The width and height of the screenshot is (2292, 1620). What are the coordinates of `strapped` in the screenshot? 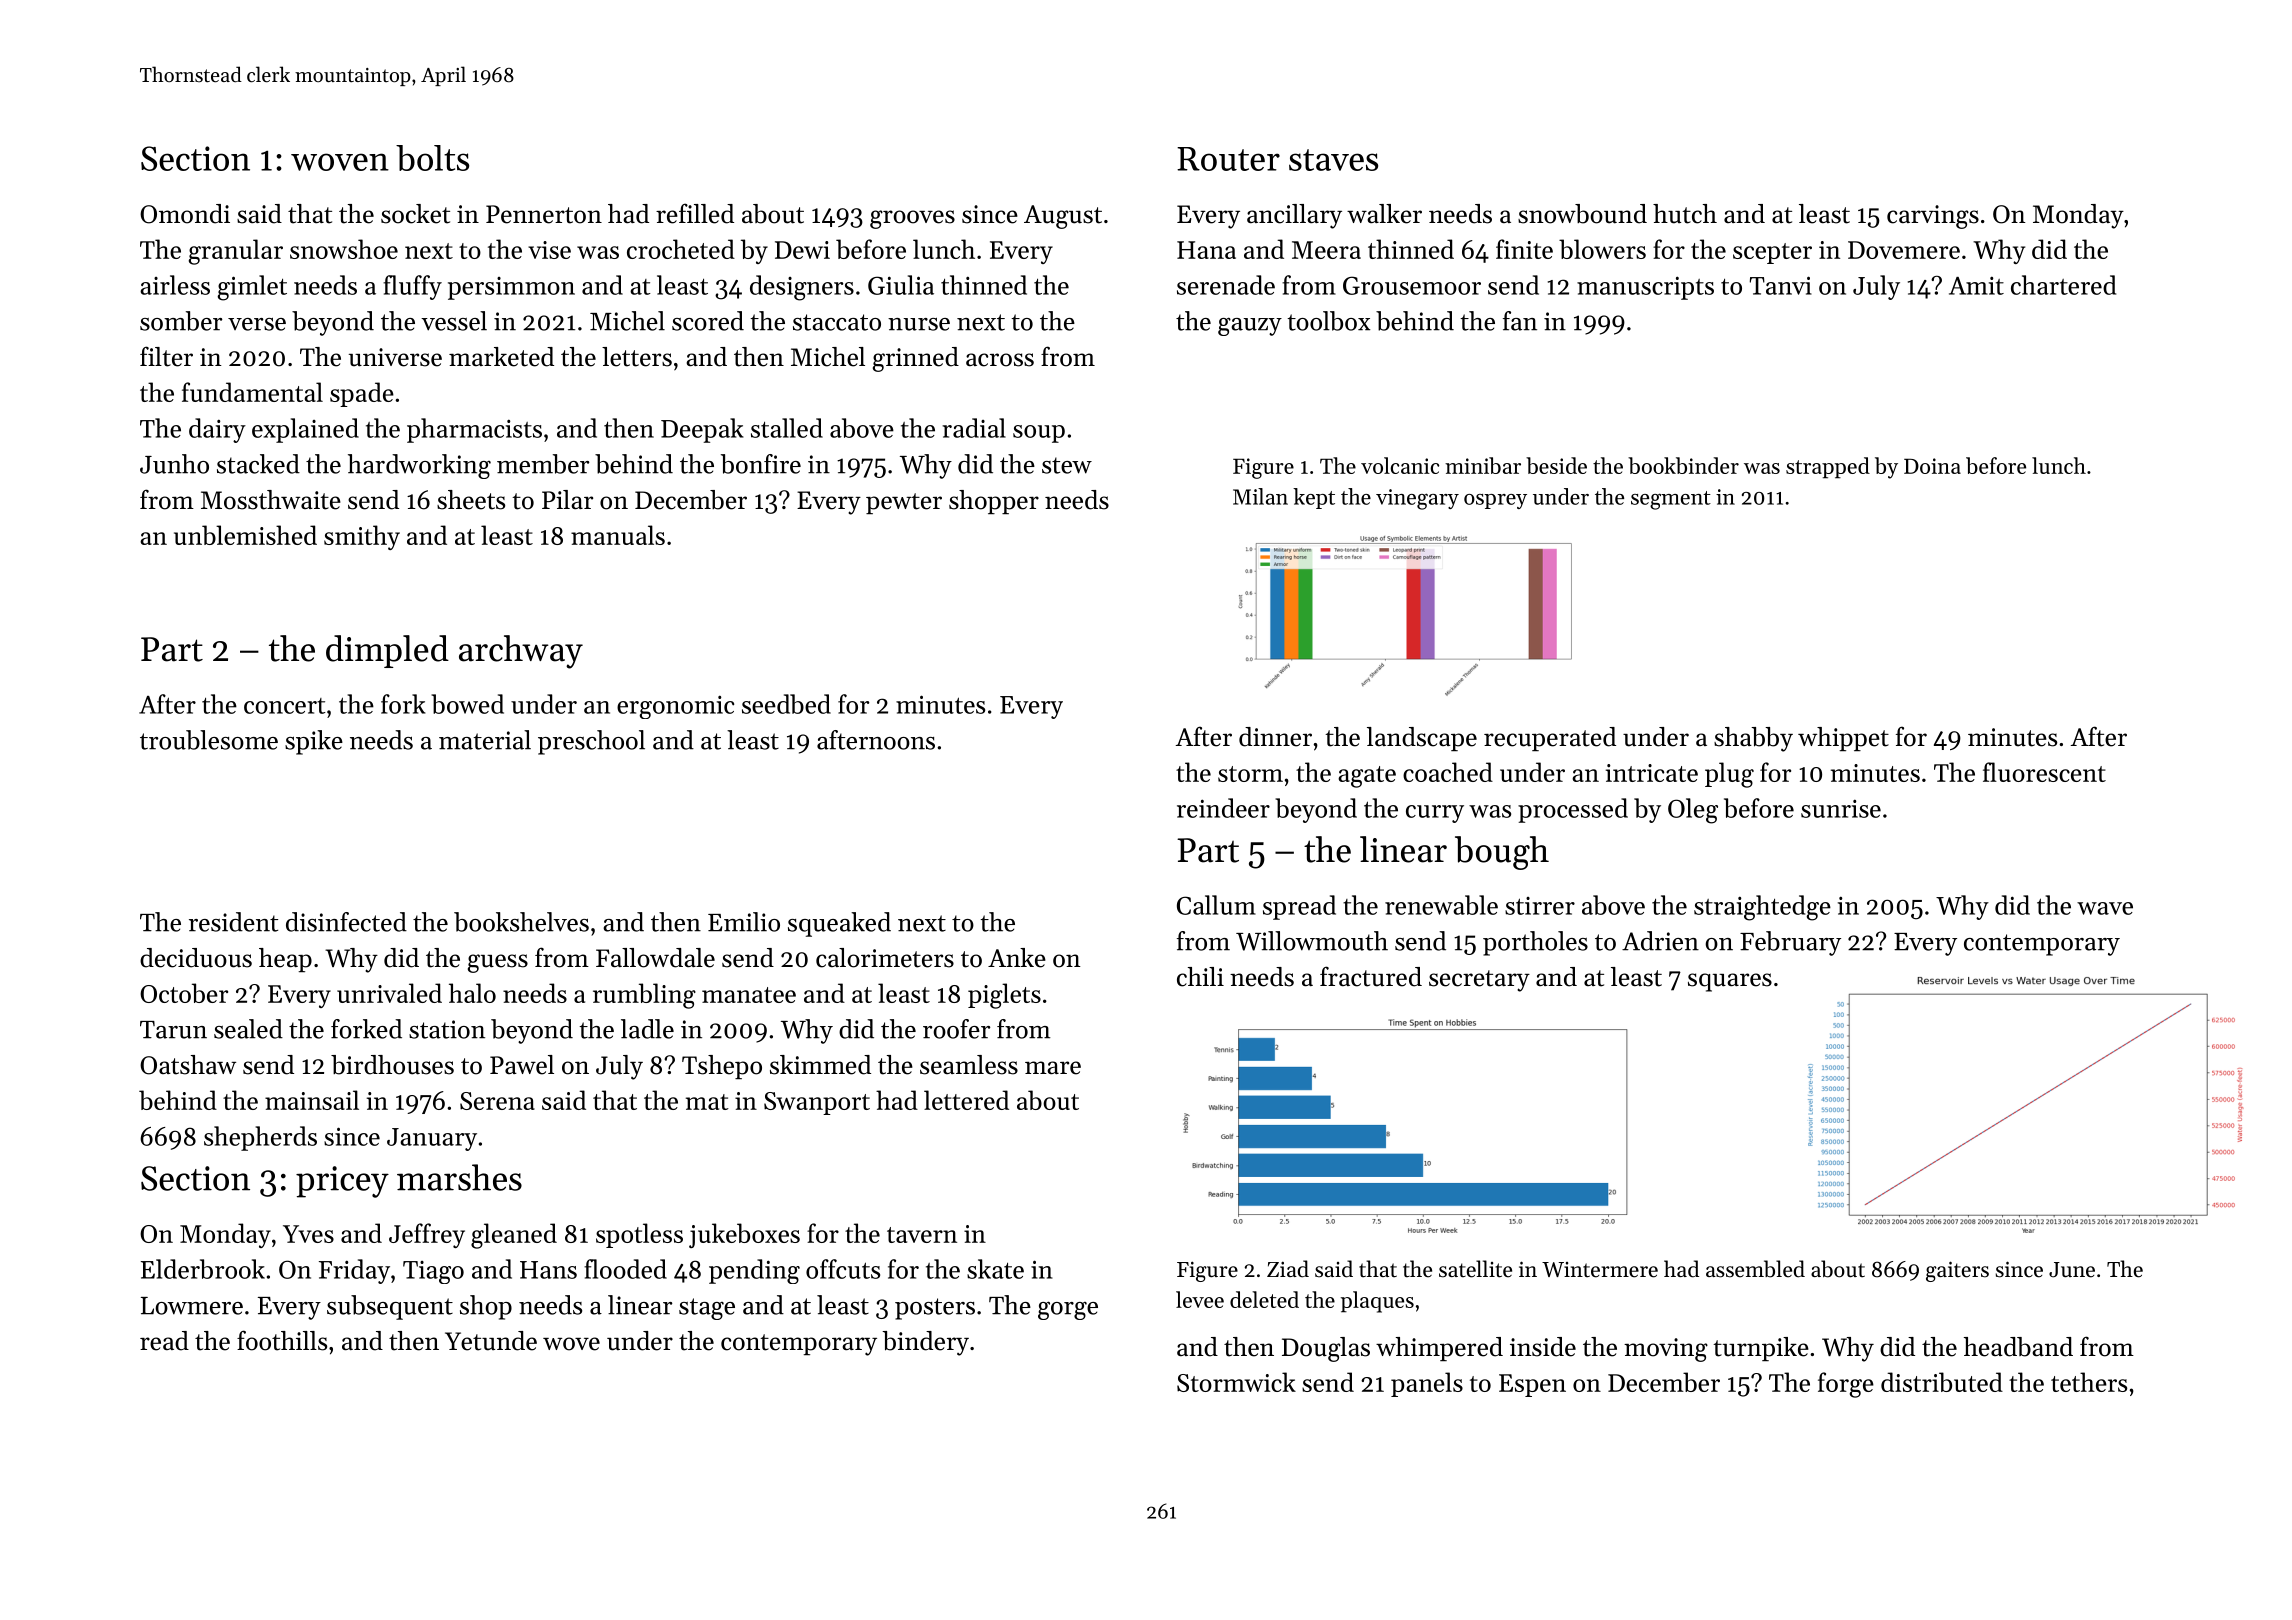 It's located at (1828, 468).
